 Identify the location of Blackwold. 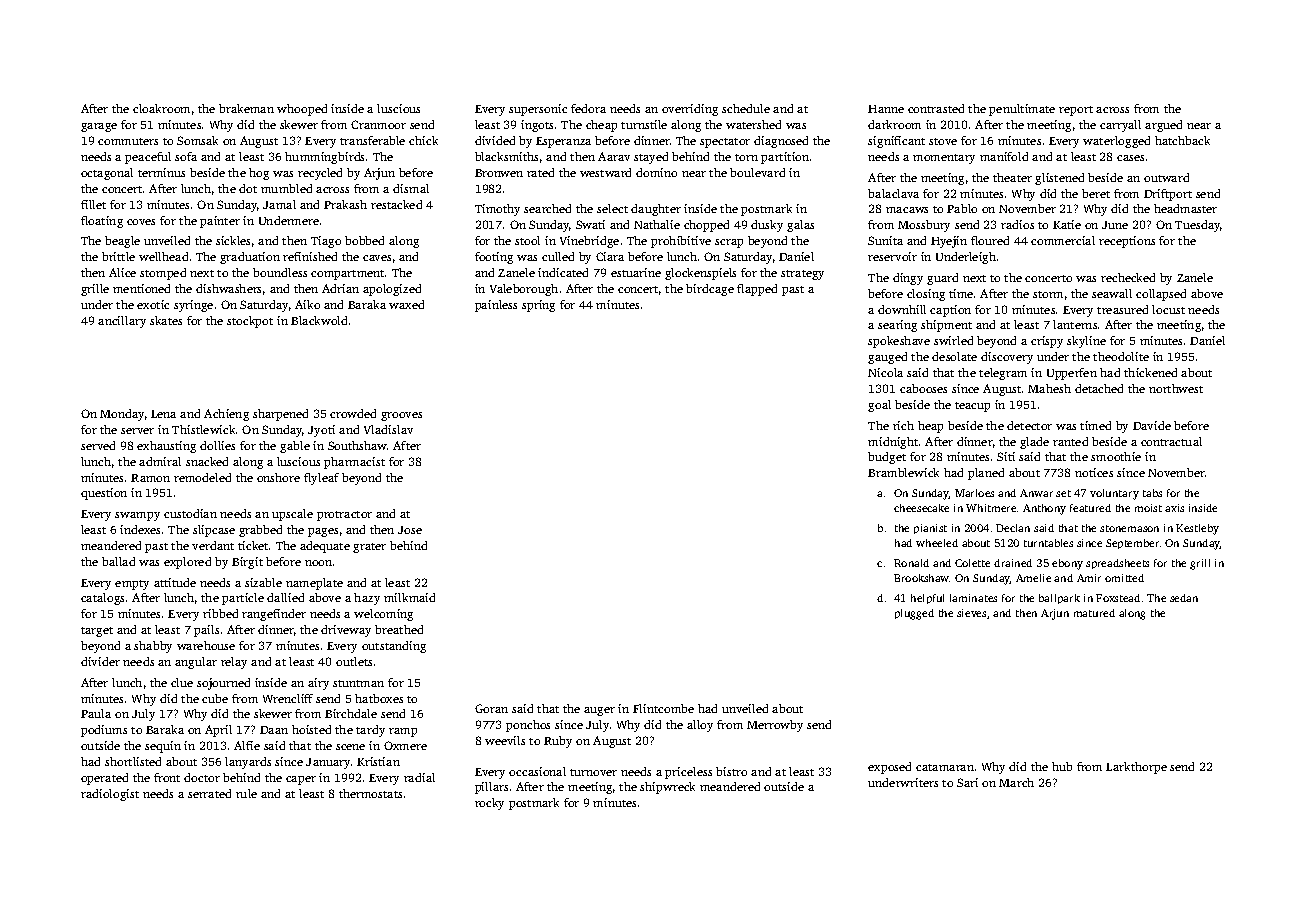
(319, 320).
